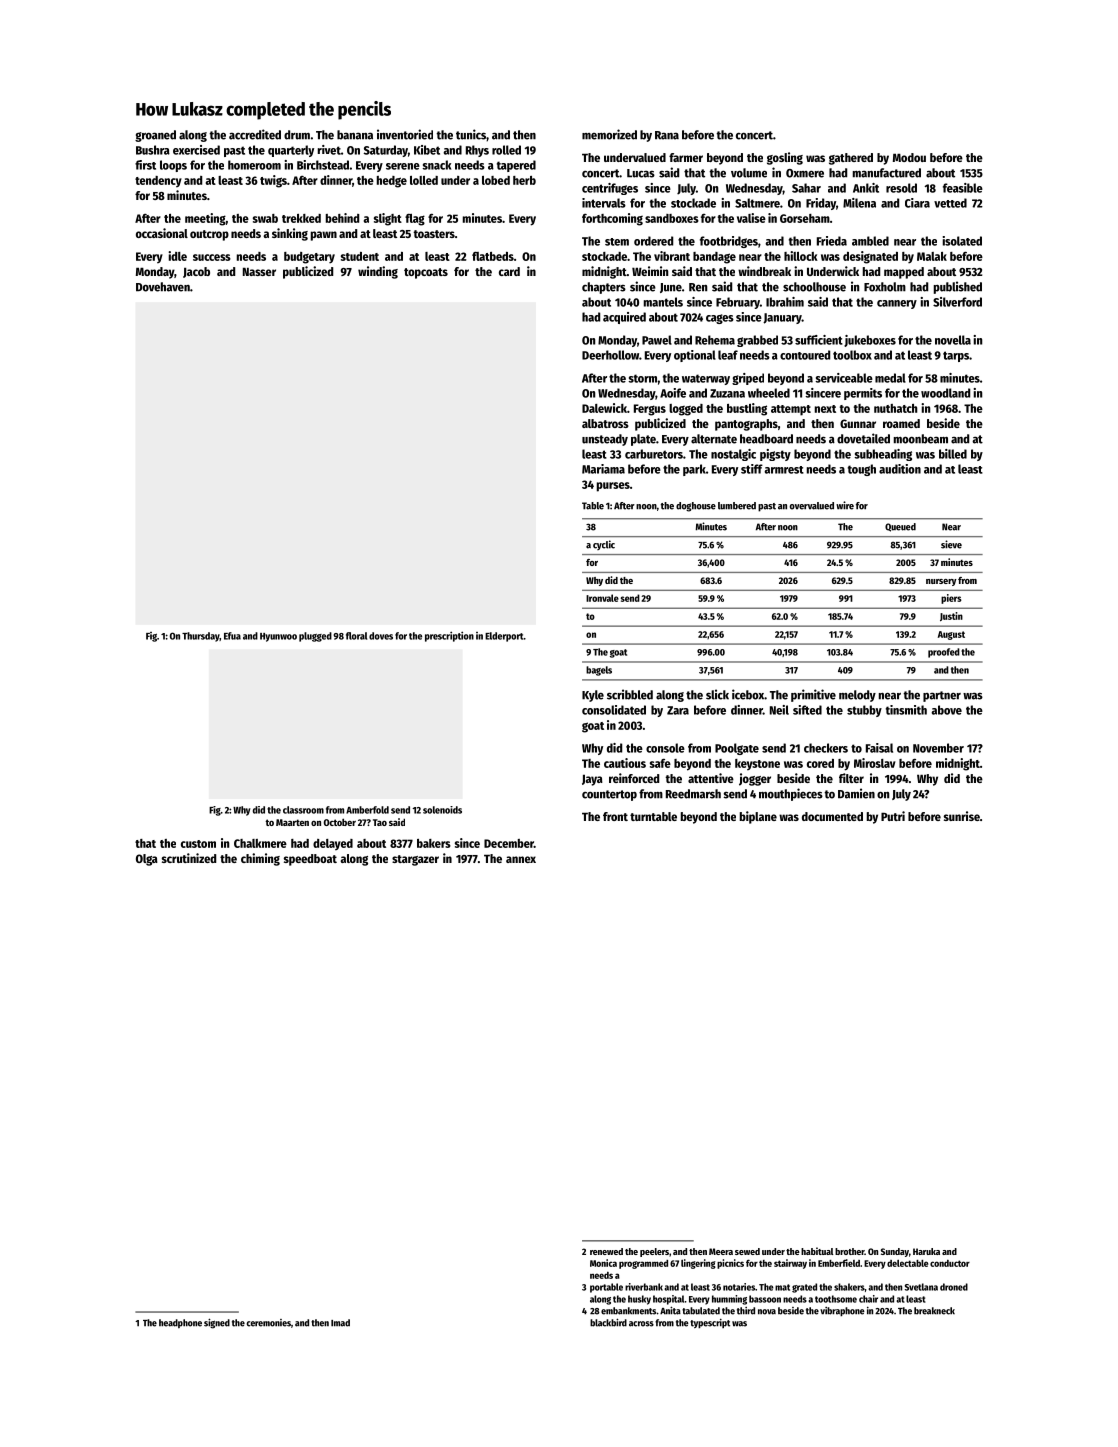 The height and width of the screenshot is (1447, 1118). I want to click on Ironvale, so click(602, 598).
